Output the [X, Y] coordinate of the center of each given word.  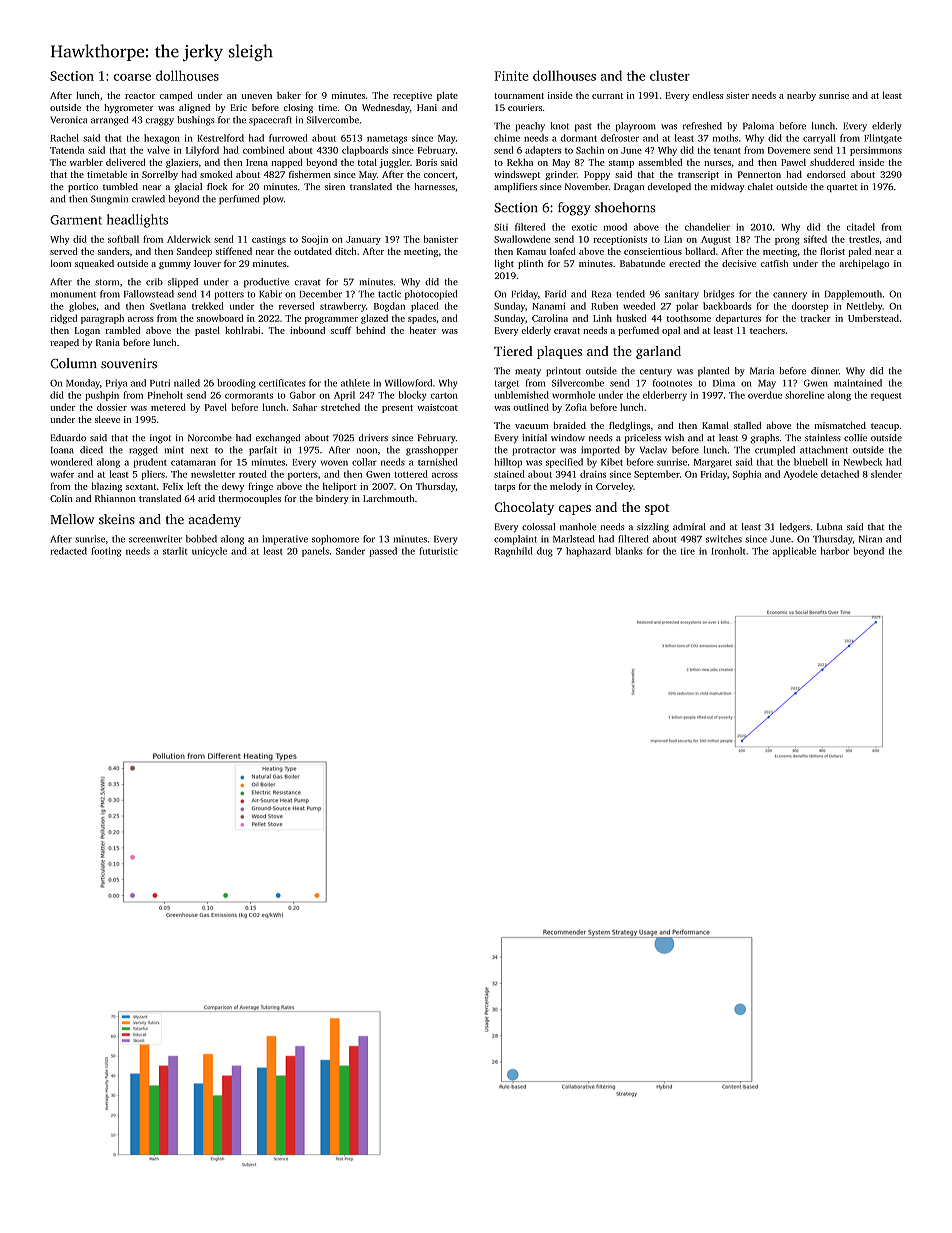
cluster [670, 75]
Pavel [216, 407]
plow [273, 200]
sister [738, 95]
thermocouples [249, 499]
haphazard [588, 552]
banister [441, 239]
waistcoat [437, 407]
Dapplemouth [853, 295]
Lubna [830, 526]
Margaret [713, 463]
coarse [132, 77]
